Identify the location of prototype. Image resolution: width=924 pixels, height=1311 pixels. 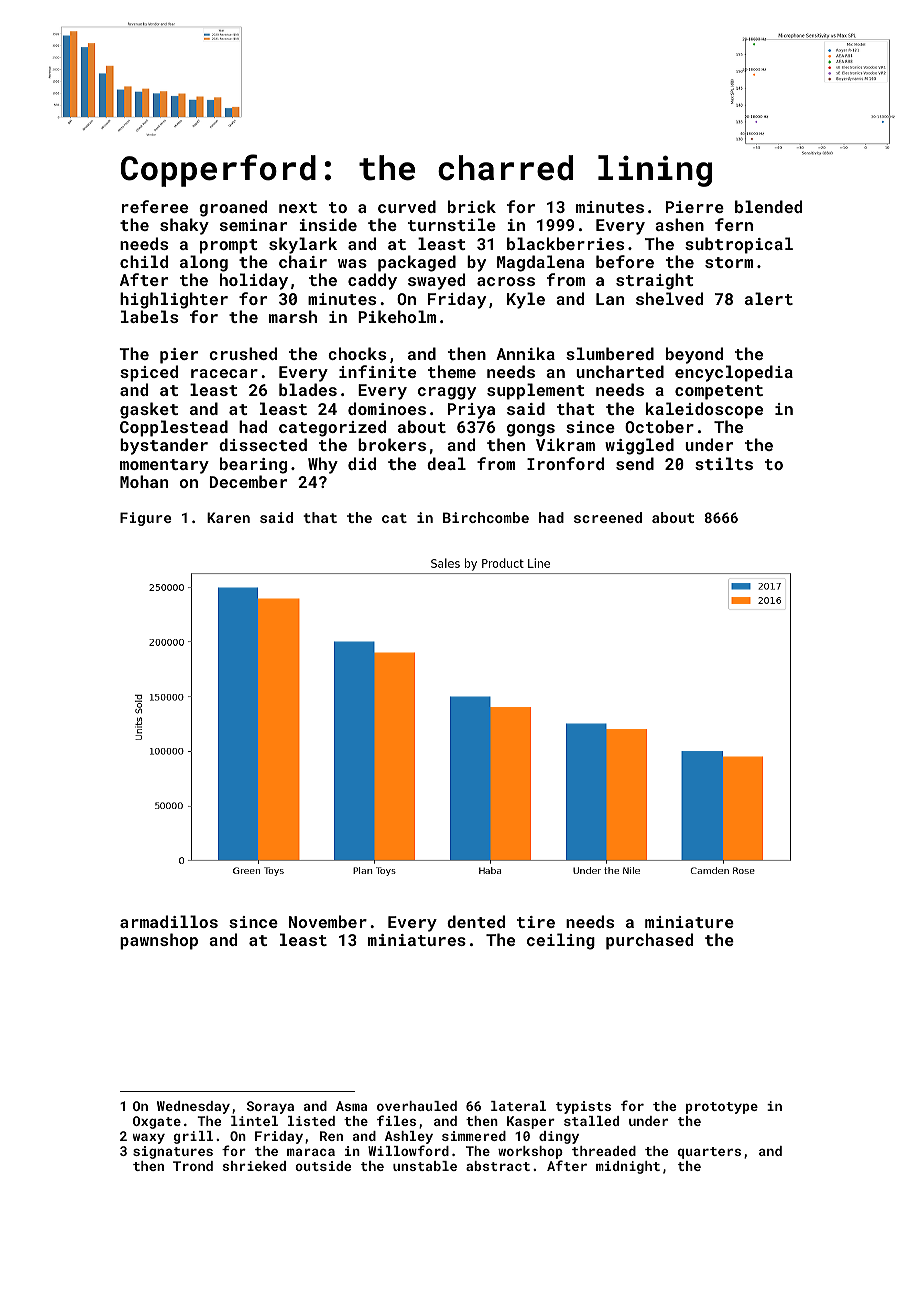
(722, 1108).
